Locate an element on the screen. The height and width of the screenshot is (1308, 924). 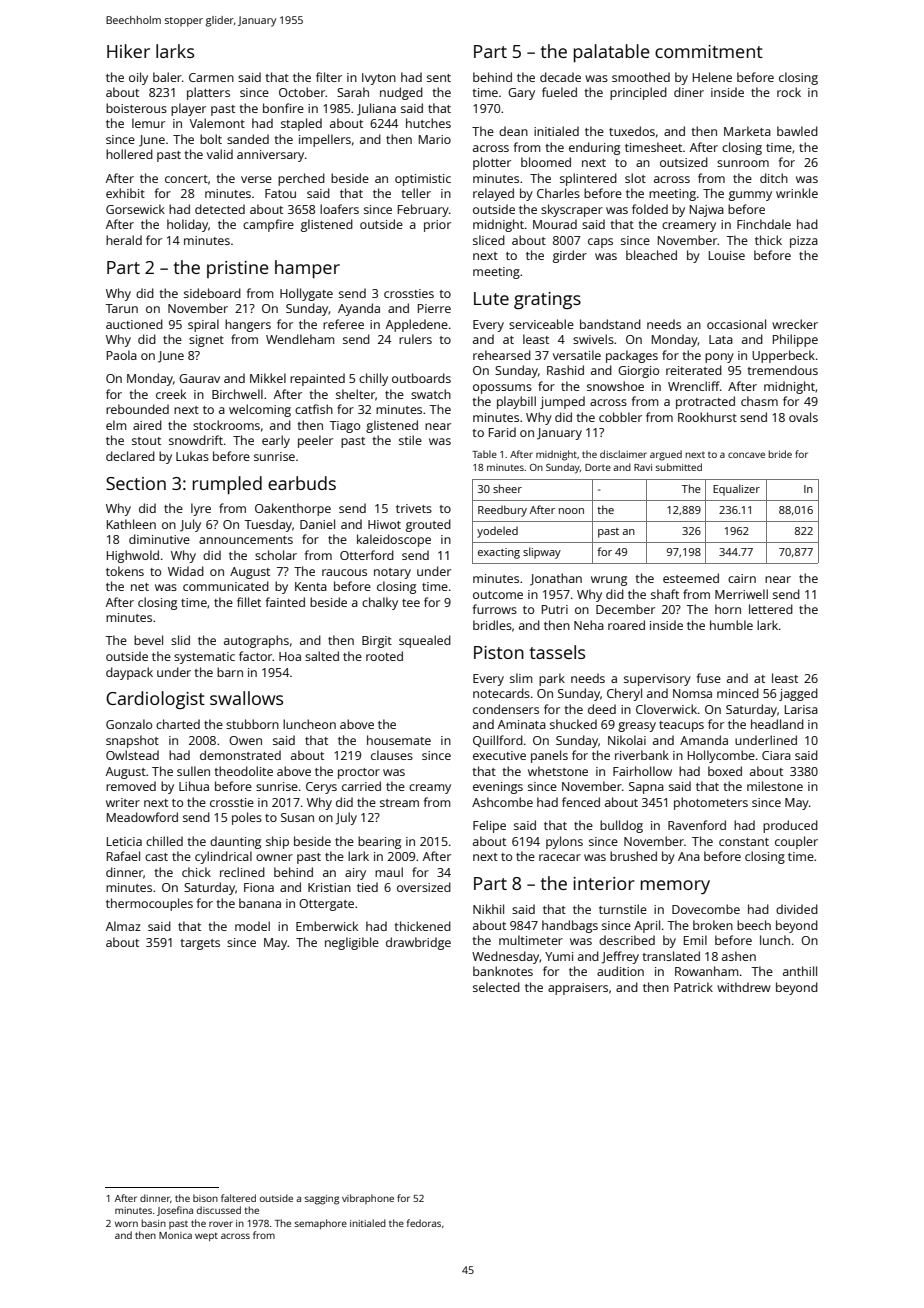
filter is located at coordinates (329, 77).
